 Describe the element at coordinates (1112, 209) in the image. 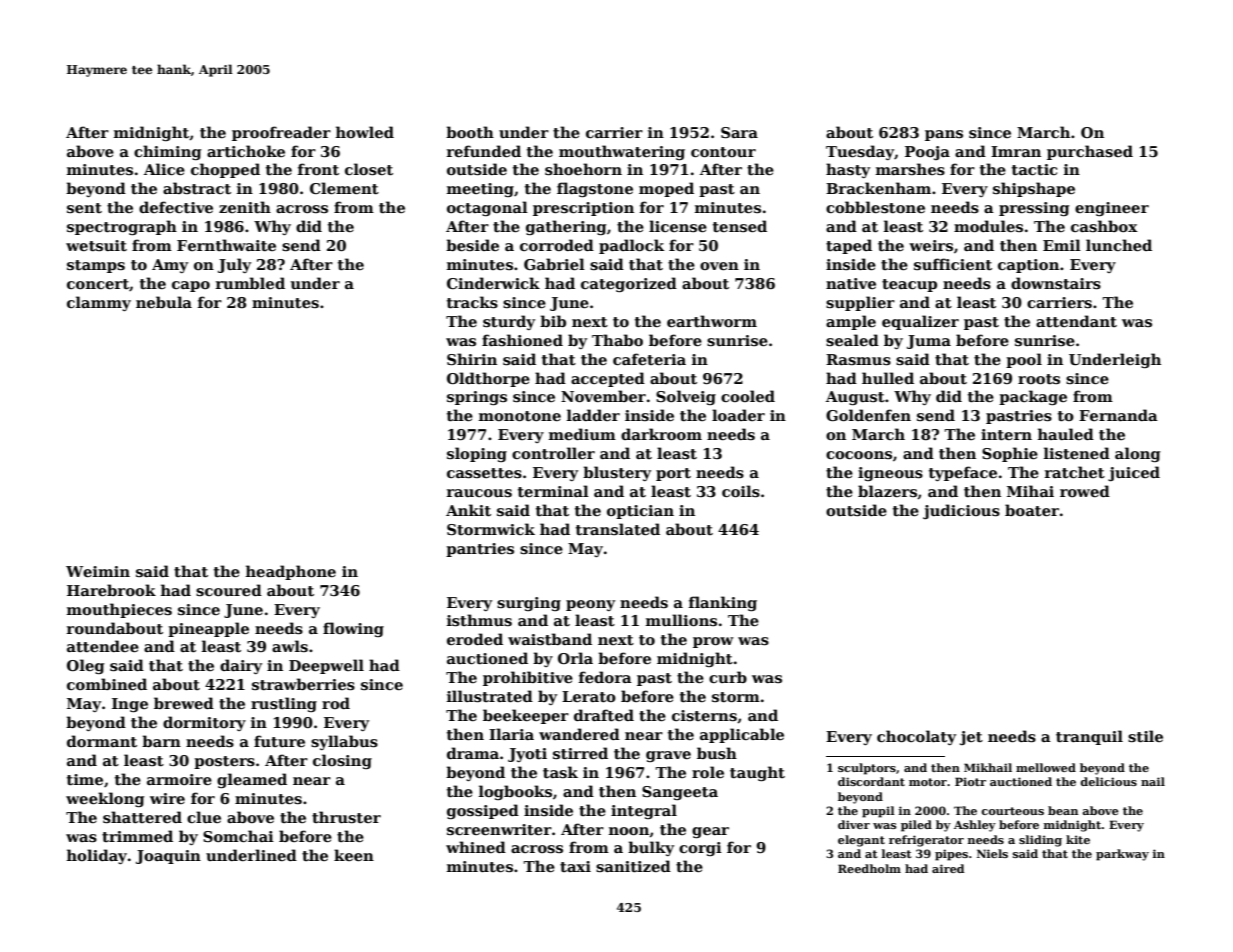

I see `engineer` at that location.
